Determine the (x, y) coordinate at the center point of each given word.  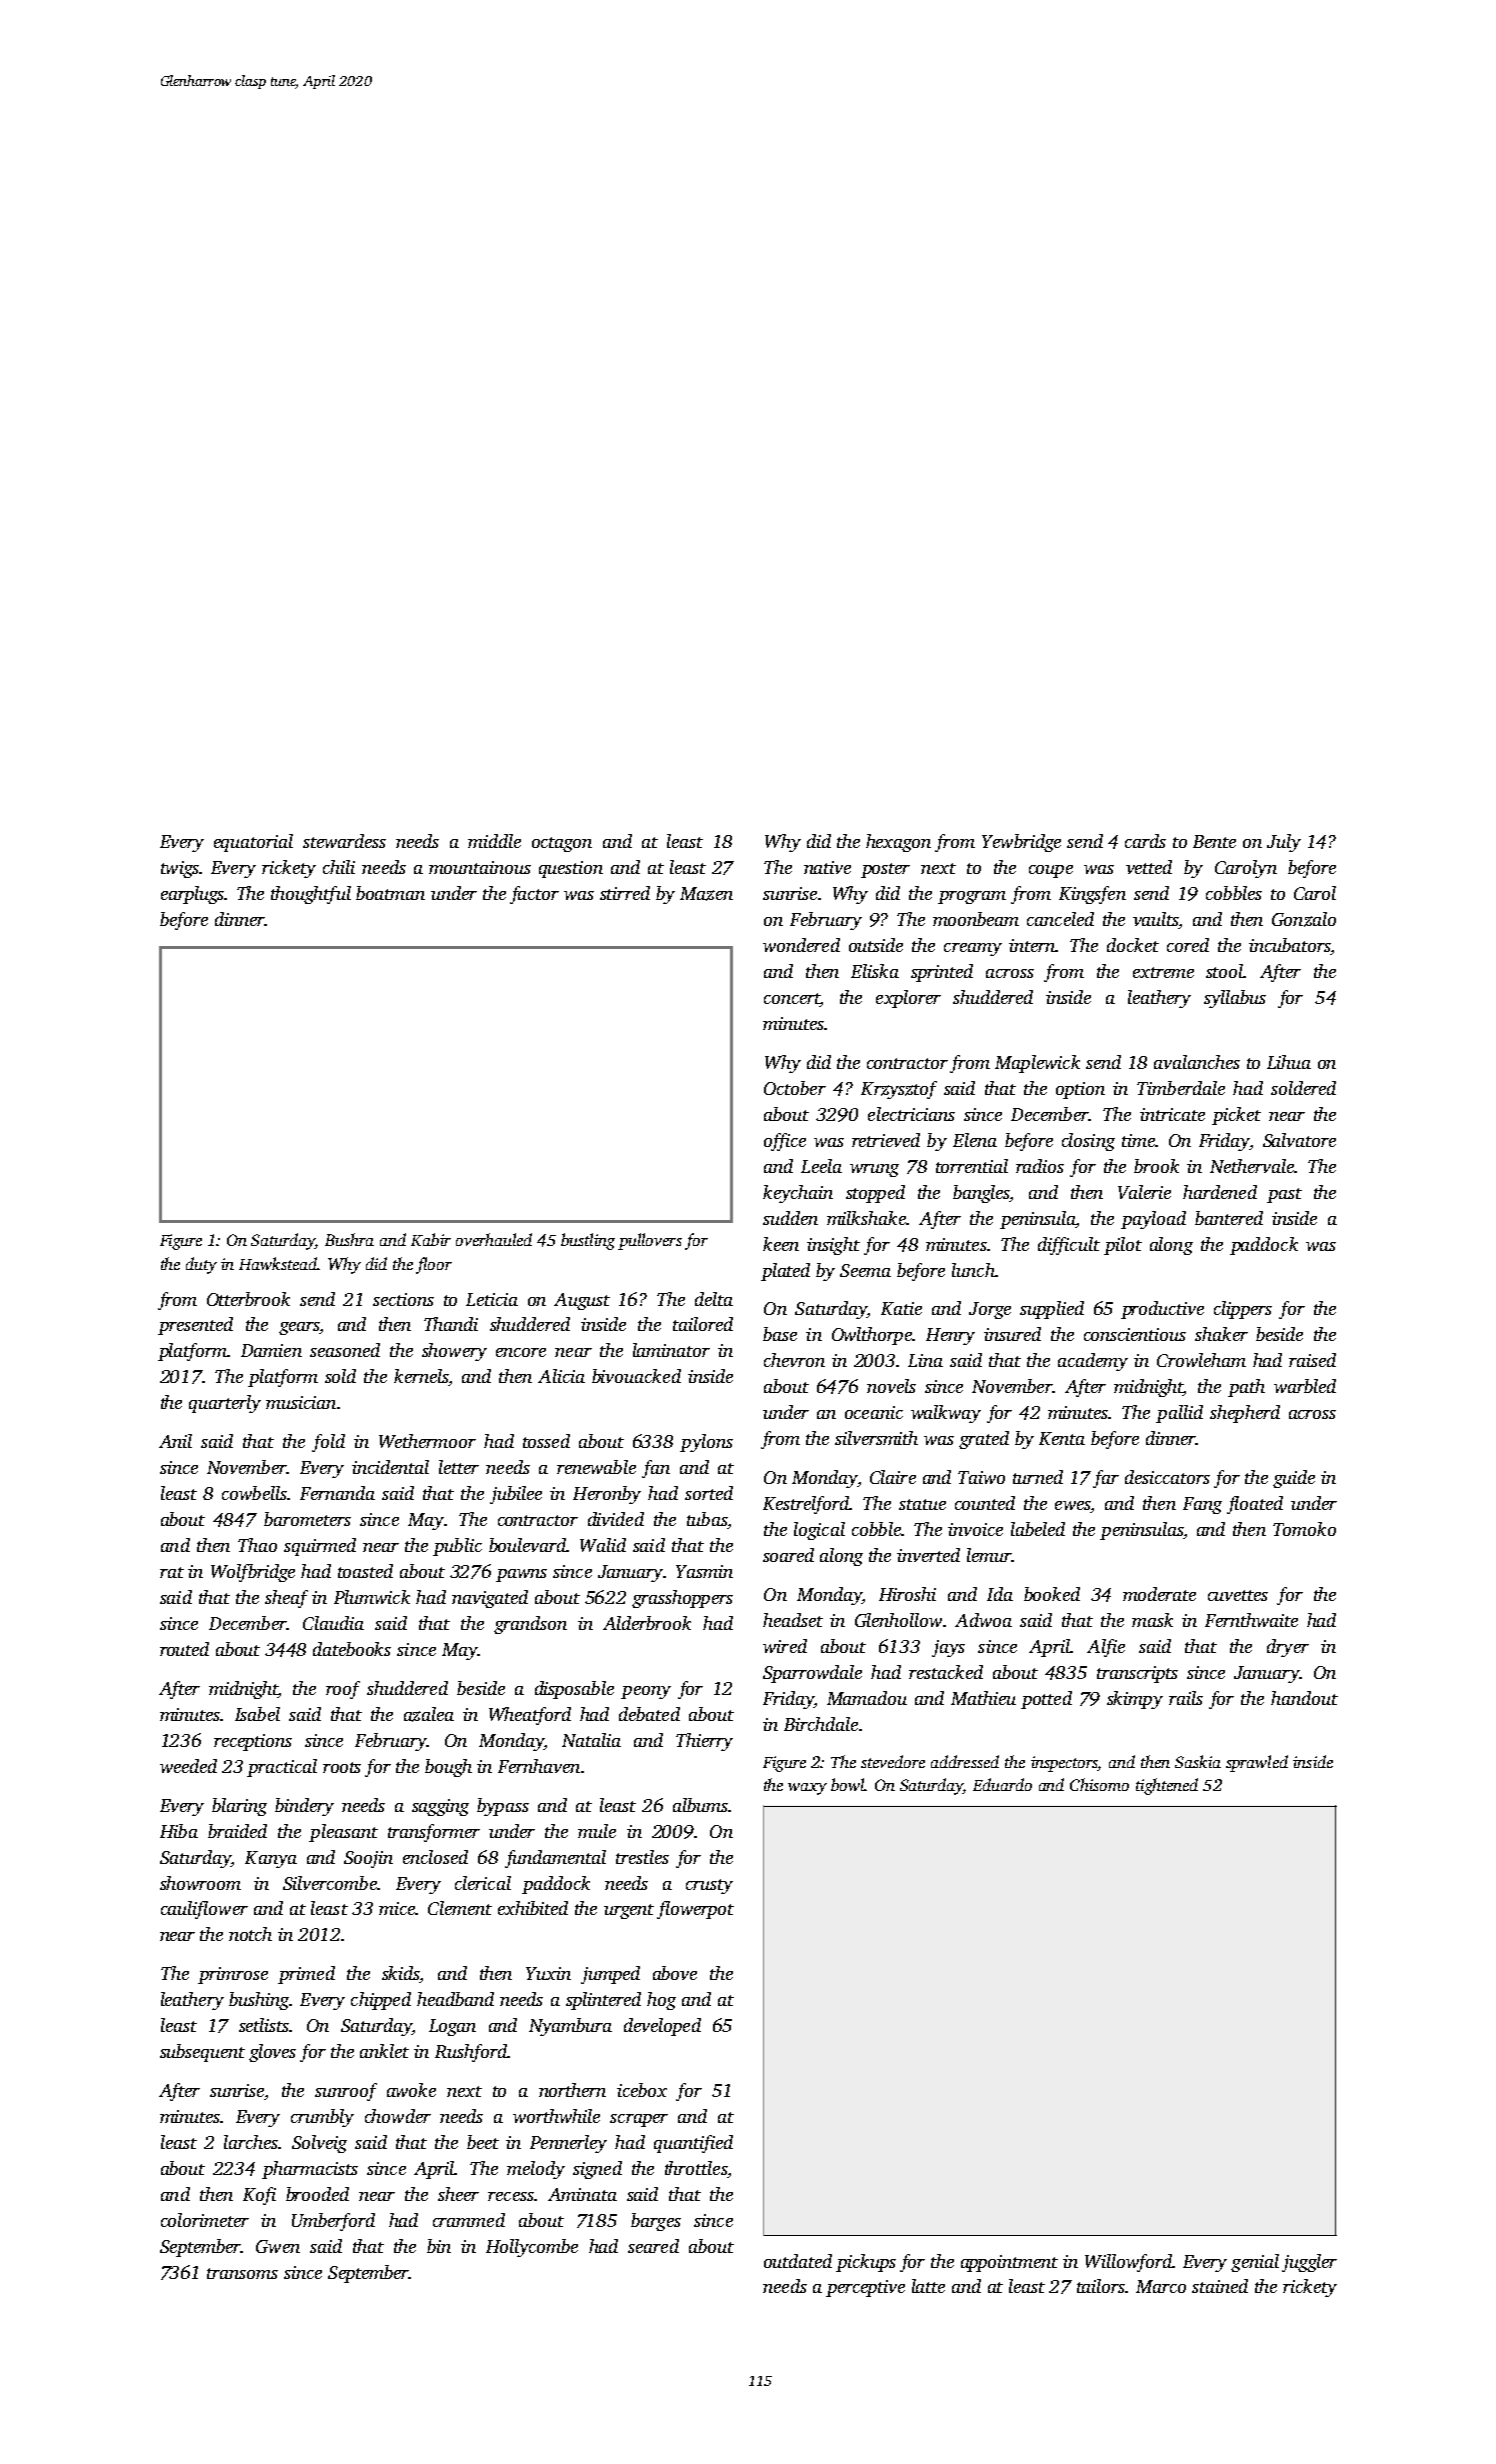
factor (534, 895)
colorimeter (205, 2220)
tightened (1167, 1786)
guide (1294, 1479)
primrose (233, 1975)
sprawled (1257, 1763)
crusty (709, 1886)
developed (662, 2027)
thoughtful (311, 895)
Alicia (561, 1376)
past (1284, 1195)
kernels (421, 1376)
